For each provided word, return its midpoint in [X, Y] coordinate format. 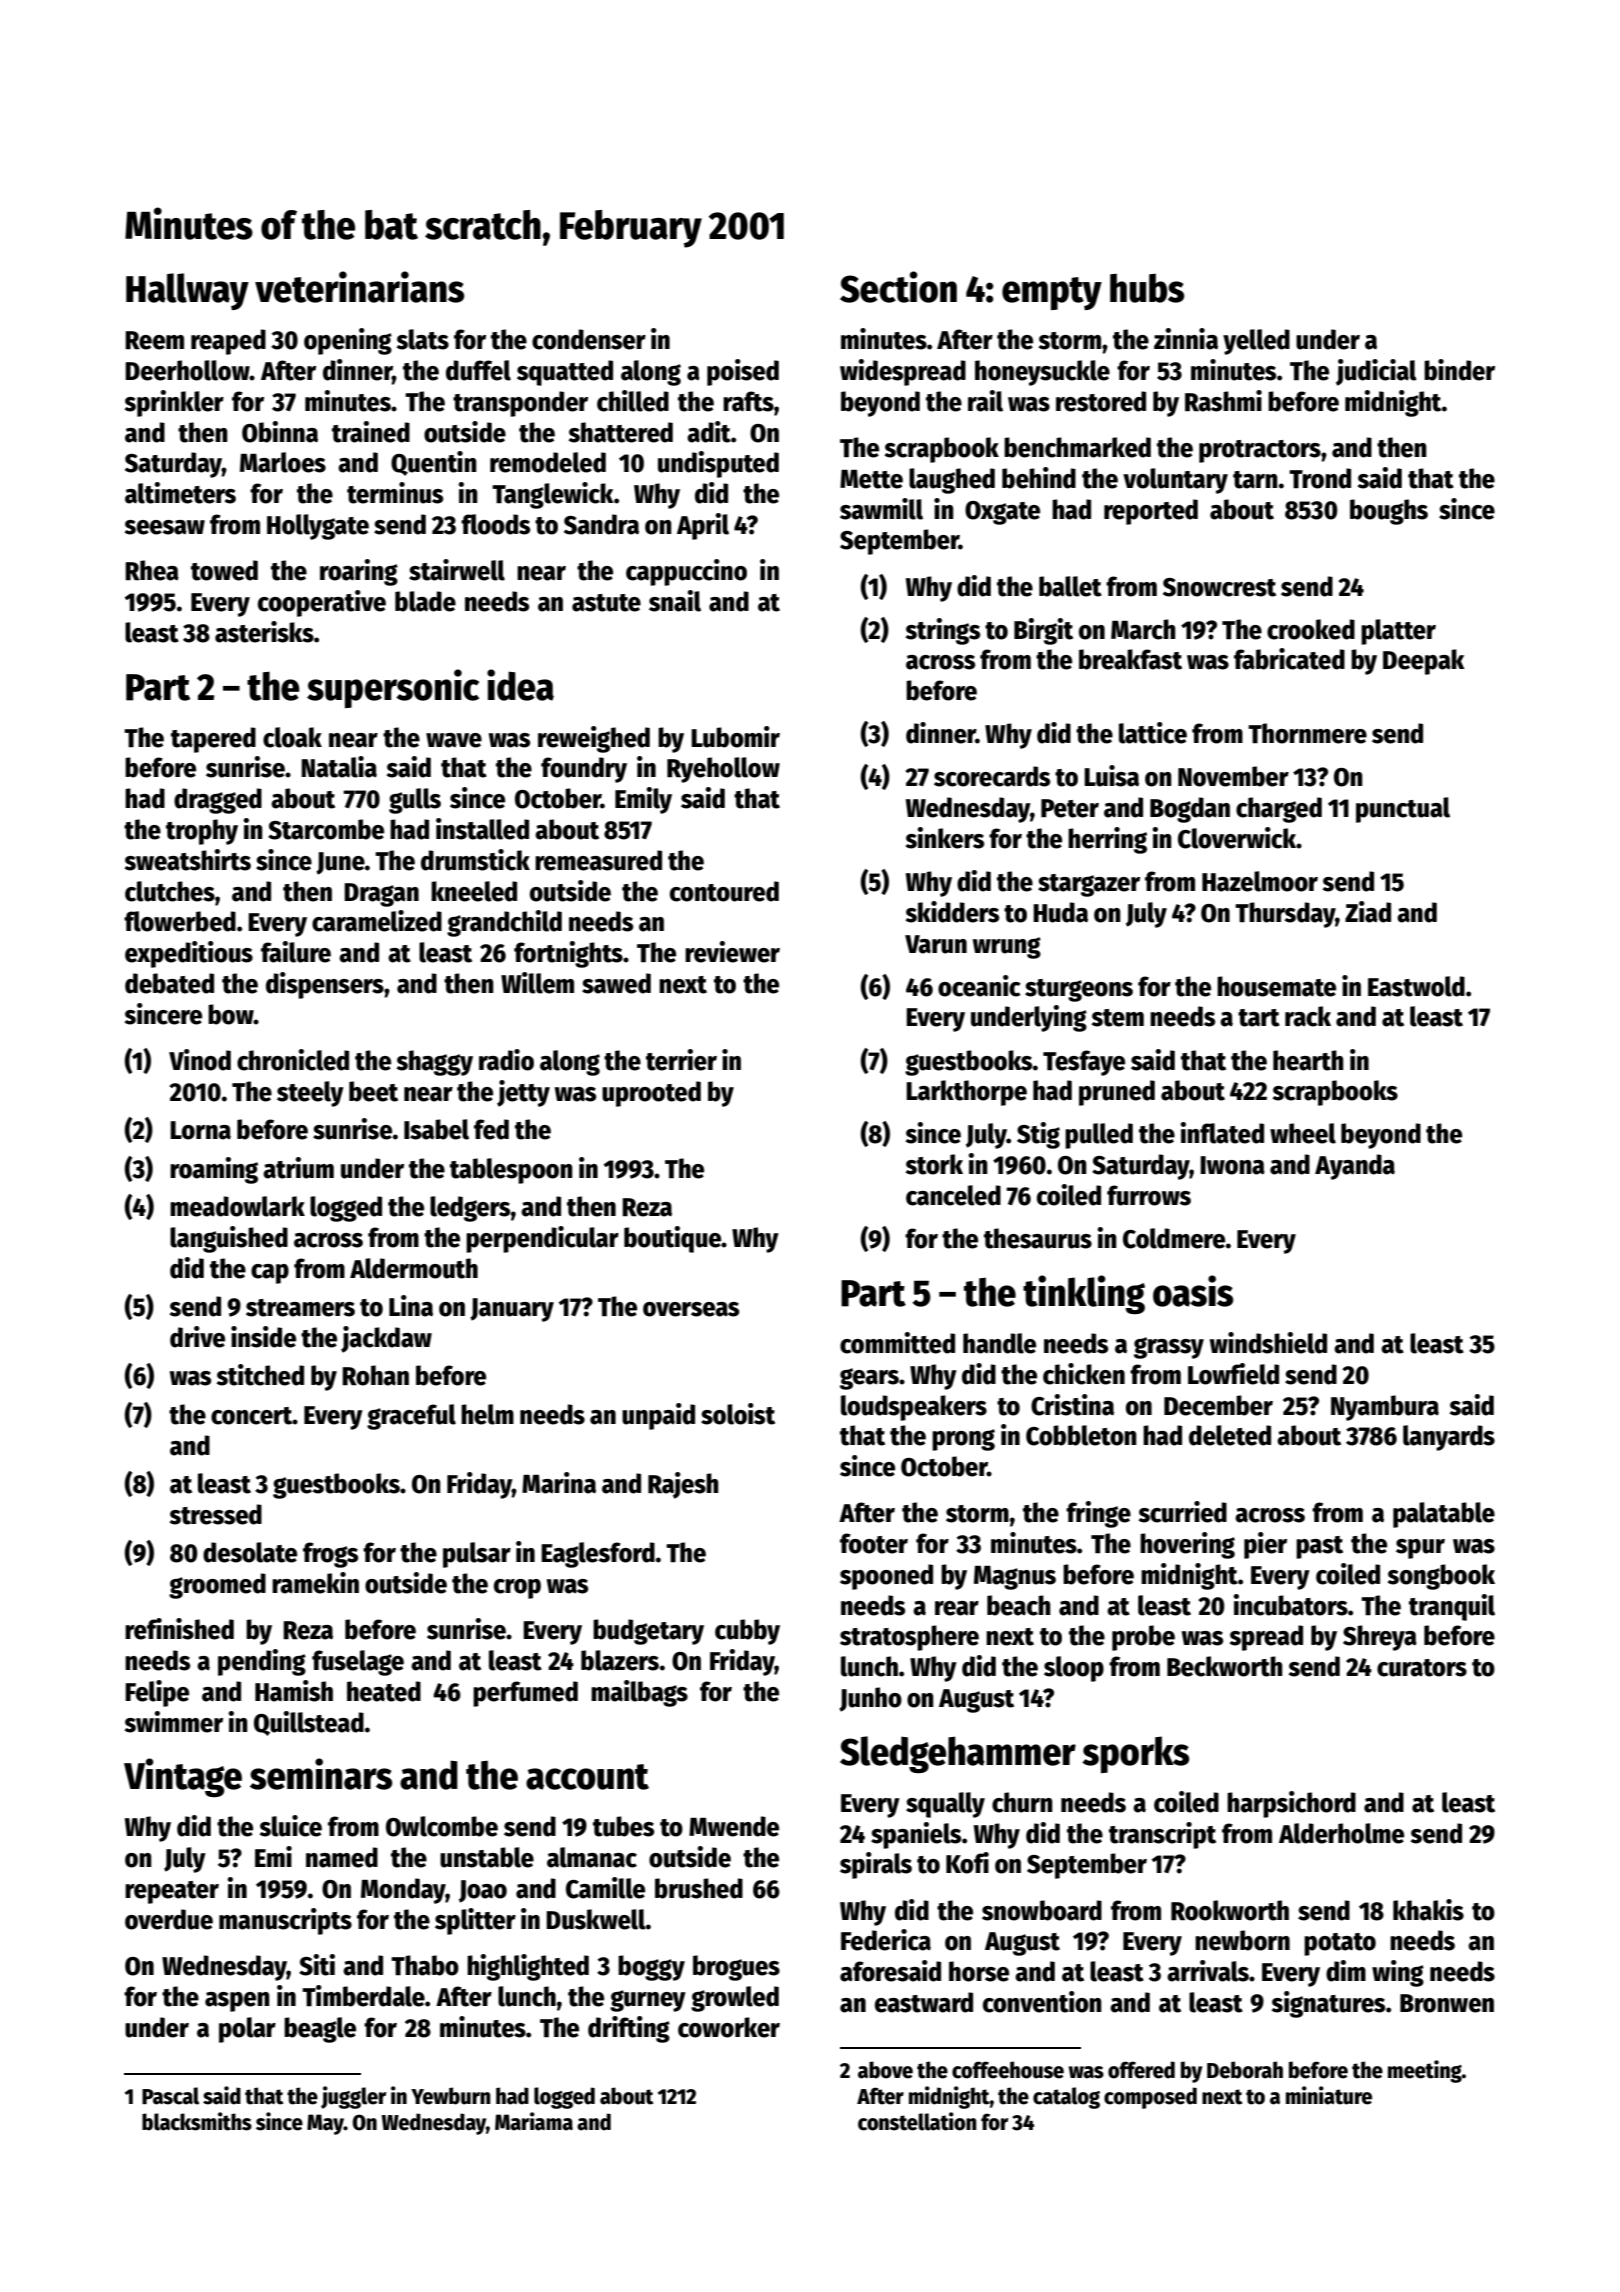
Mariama [534, 2121]
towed [224, 570]
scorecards [992, 776]
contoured [724, 891]
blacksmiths [197, 2121]
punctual [1403, 810]
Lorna [200, 1130]
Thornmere [1307, 733]
